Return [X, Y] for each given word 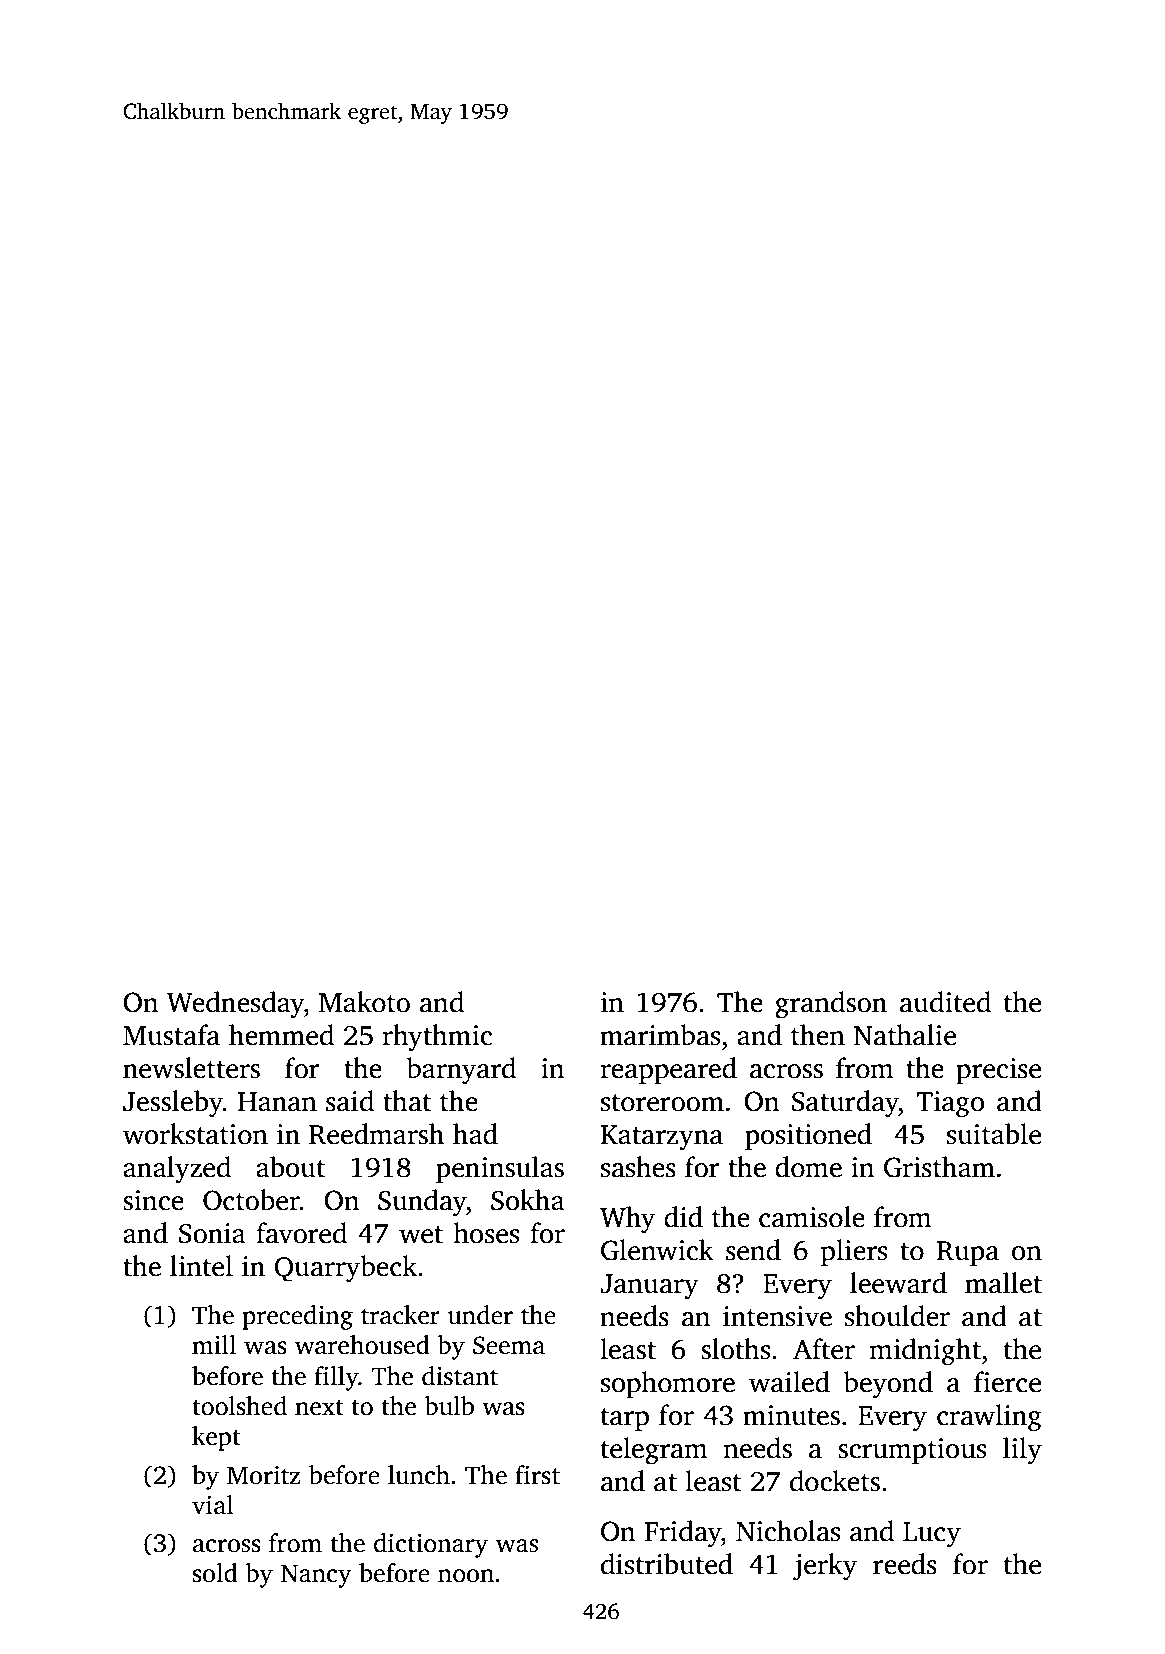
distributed [667, 1564]
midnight [925, 1352]
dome [808, 1167]
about [290, 1167]
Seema [509, 1345]
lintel [201, 1266]
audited [945, 1002]
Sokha [528, 1200]
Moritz [264, 1475]
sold [215, 1573]
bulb [449, 1406]
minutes [791, 1415]
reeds [905, 1564]
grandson [831, 1005]
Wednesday [235, 1005]
